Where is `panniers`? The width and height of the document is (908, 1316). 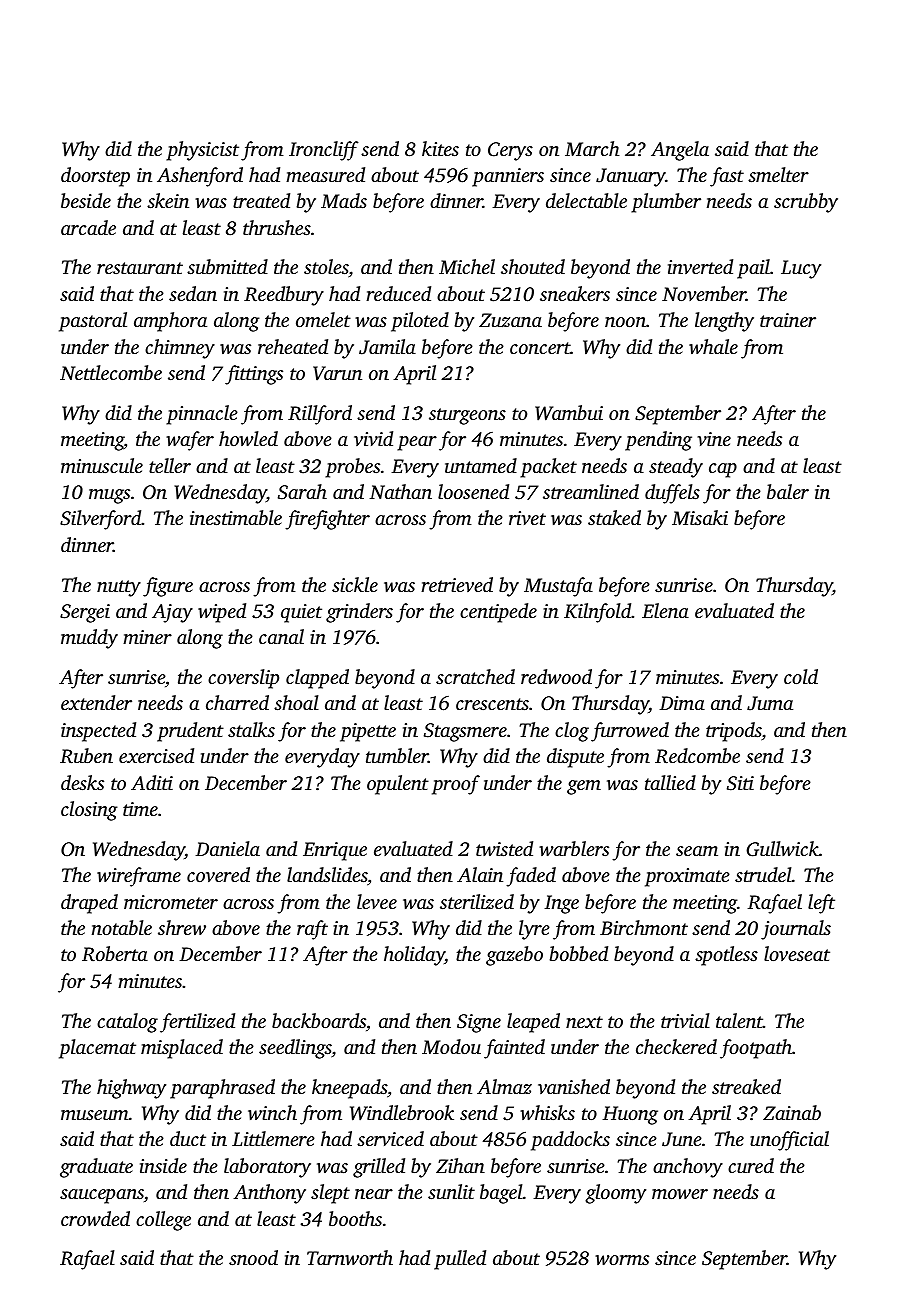
panniers is located at coordinates (508, 177).
